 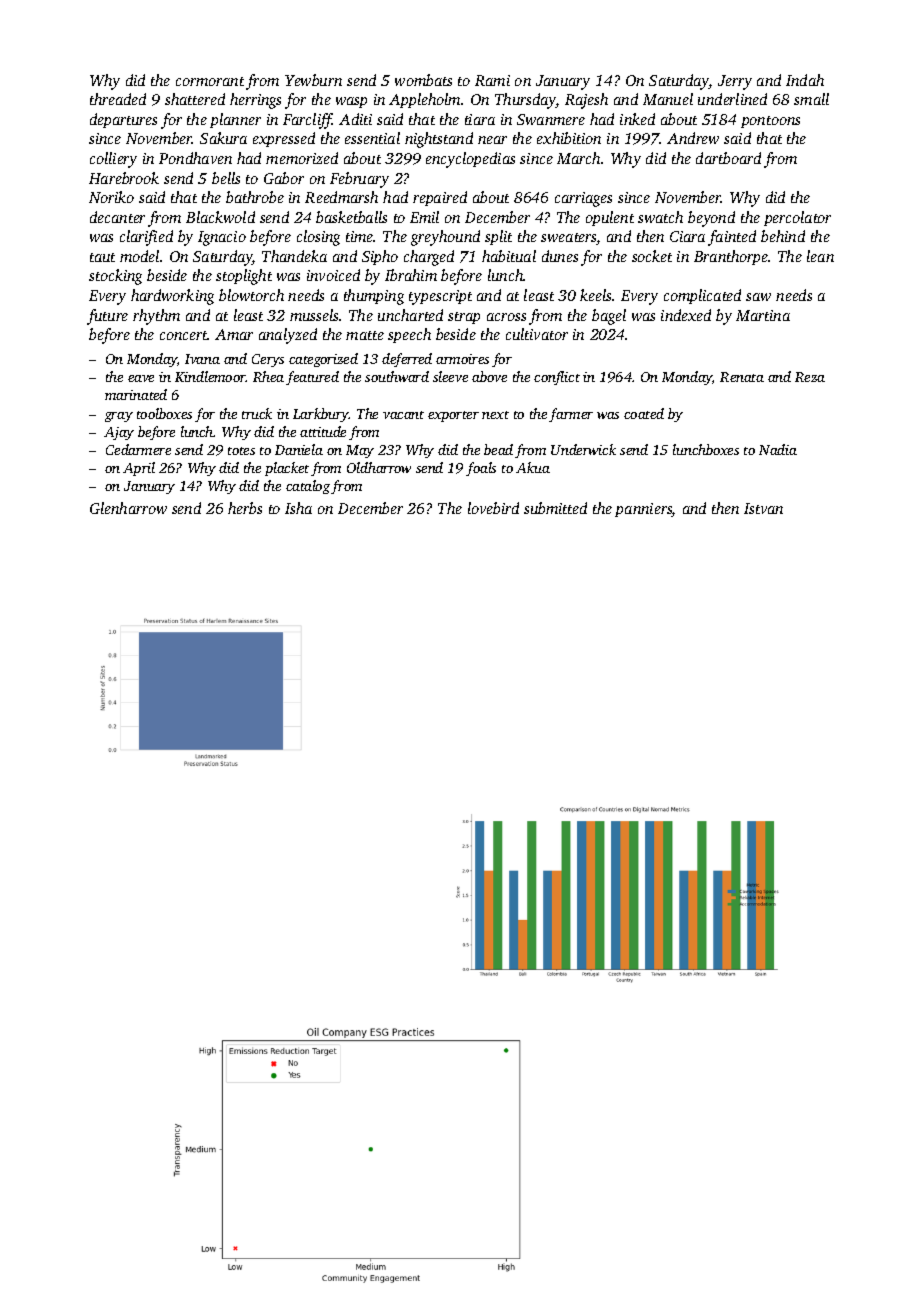 What do you see at coordinates (156, 317) in the screenshot?
I see `rhythm` at bounding box center [156, 317].
